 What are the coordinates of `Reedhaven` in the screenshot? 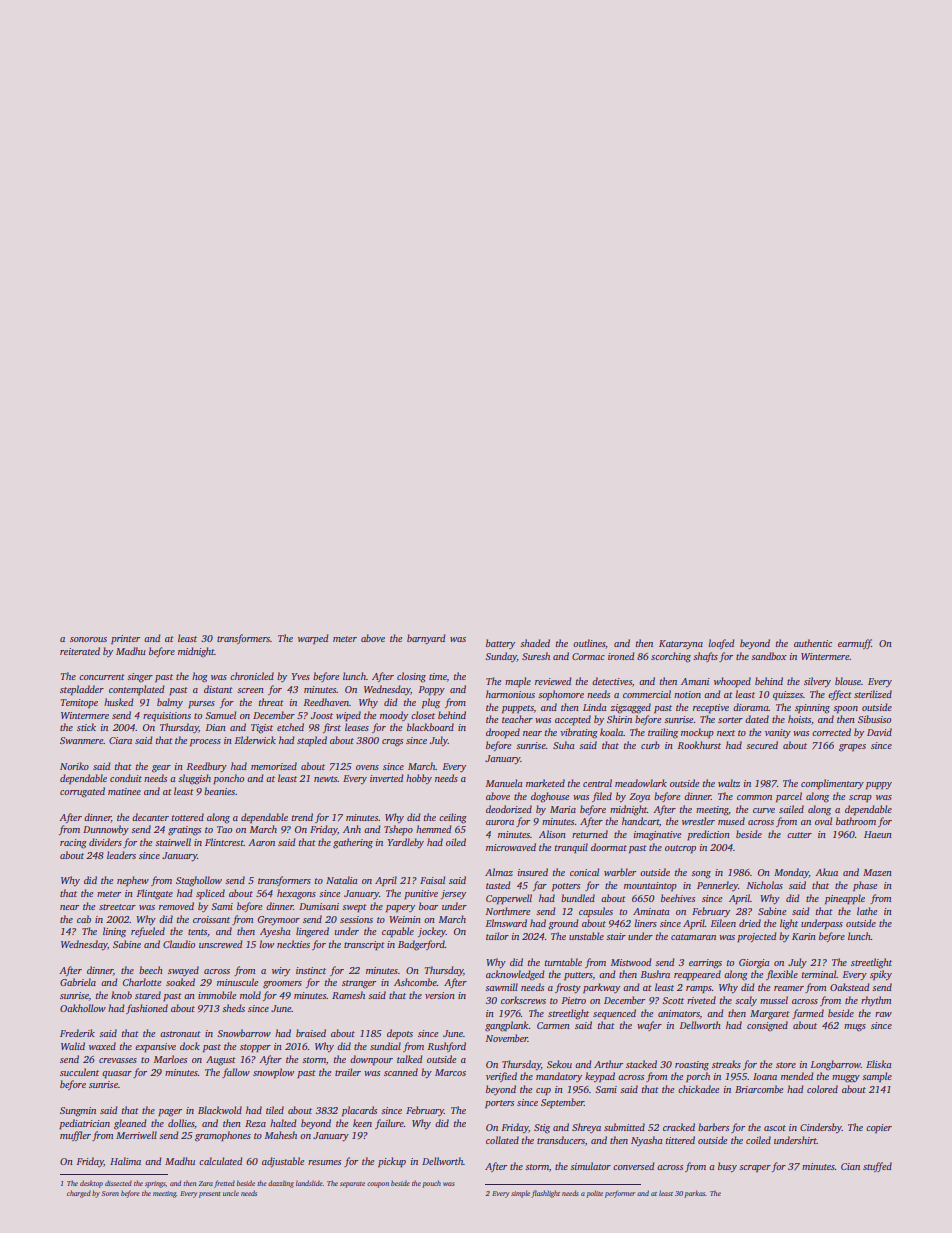 It's located at (326, 702).
